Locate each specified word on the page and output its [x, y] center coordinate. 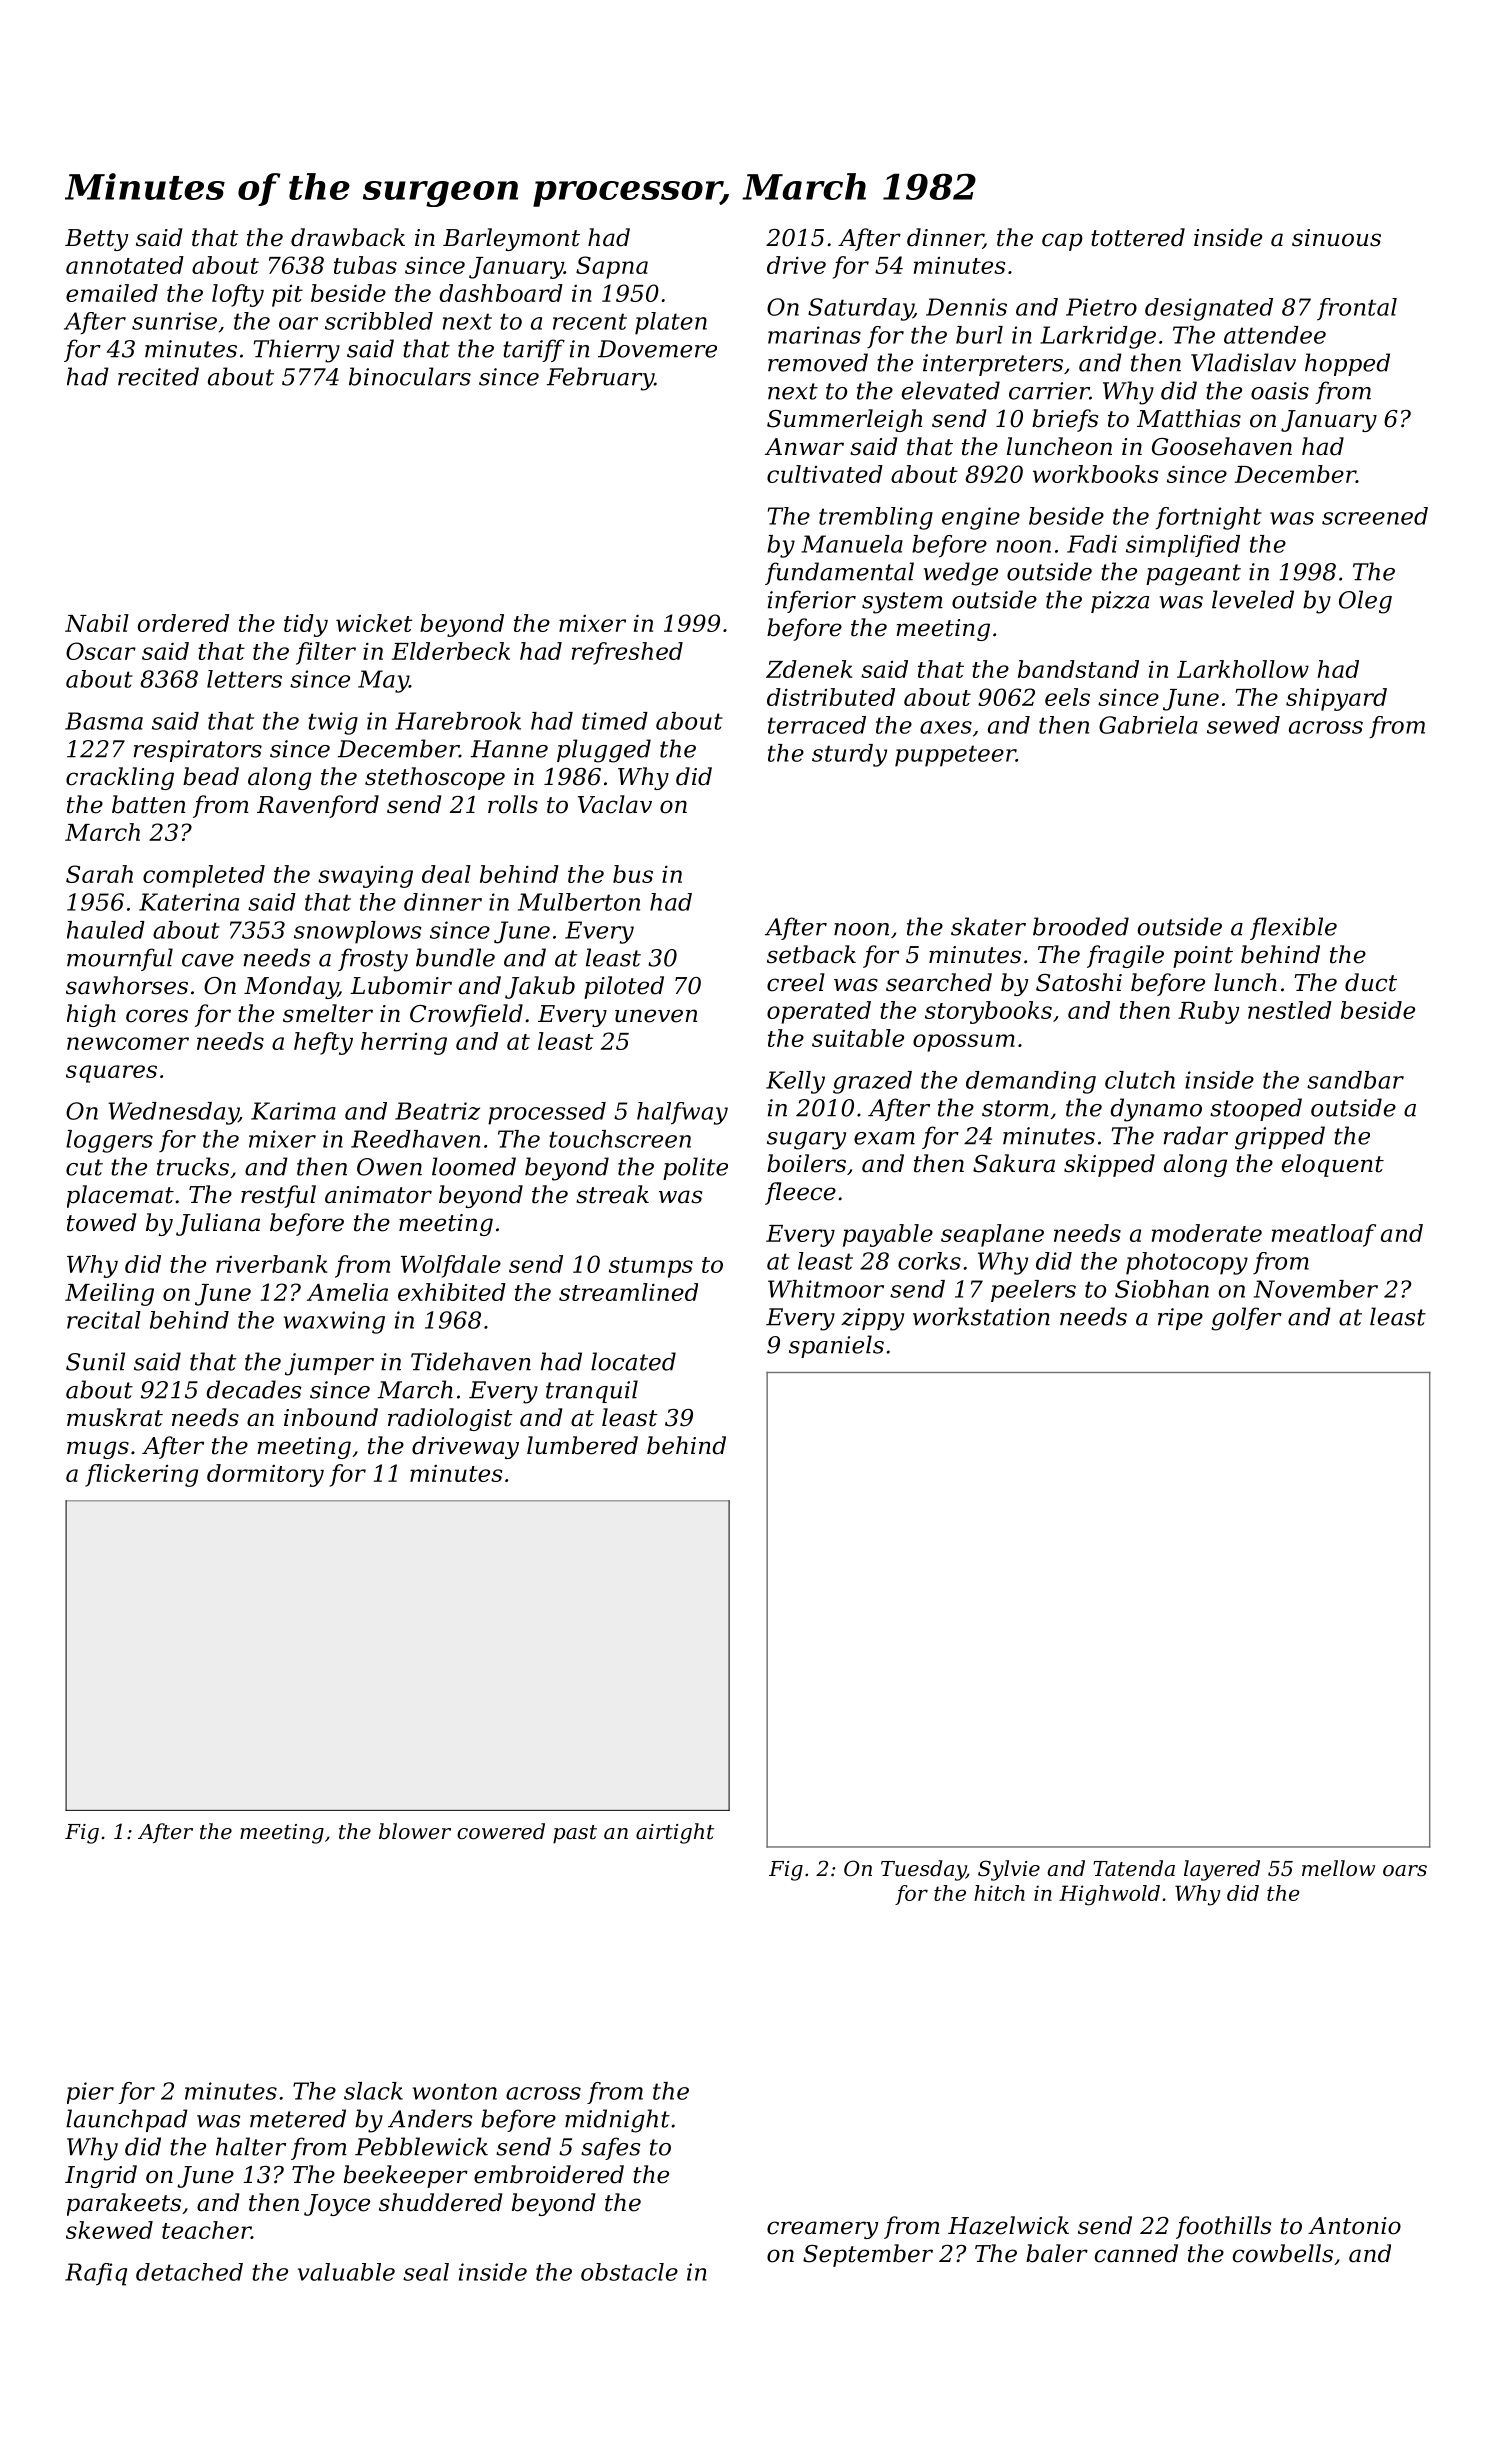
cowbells [1283, 2253]
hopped [1347, 364]
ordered [183, 623]
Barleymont [511, 239]
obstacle [629, 2272]
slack [373, 2091]
